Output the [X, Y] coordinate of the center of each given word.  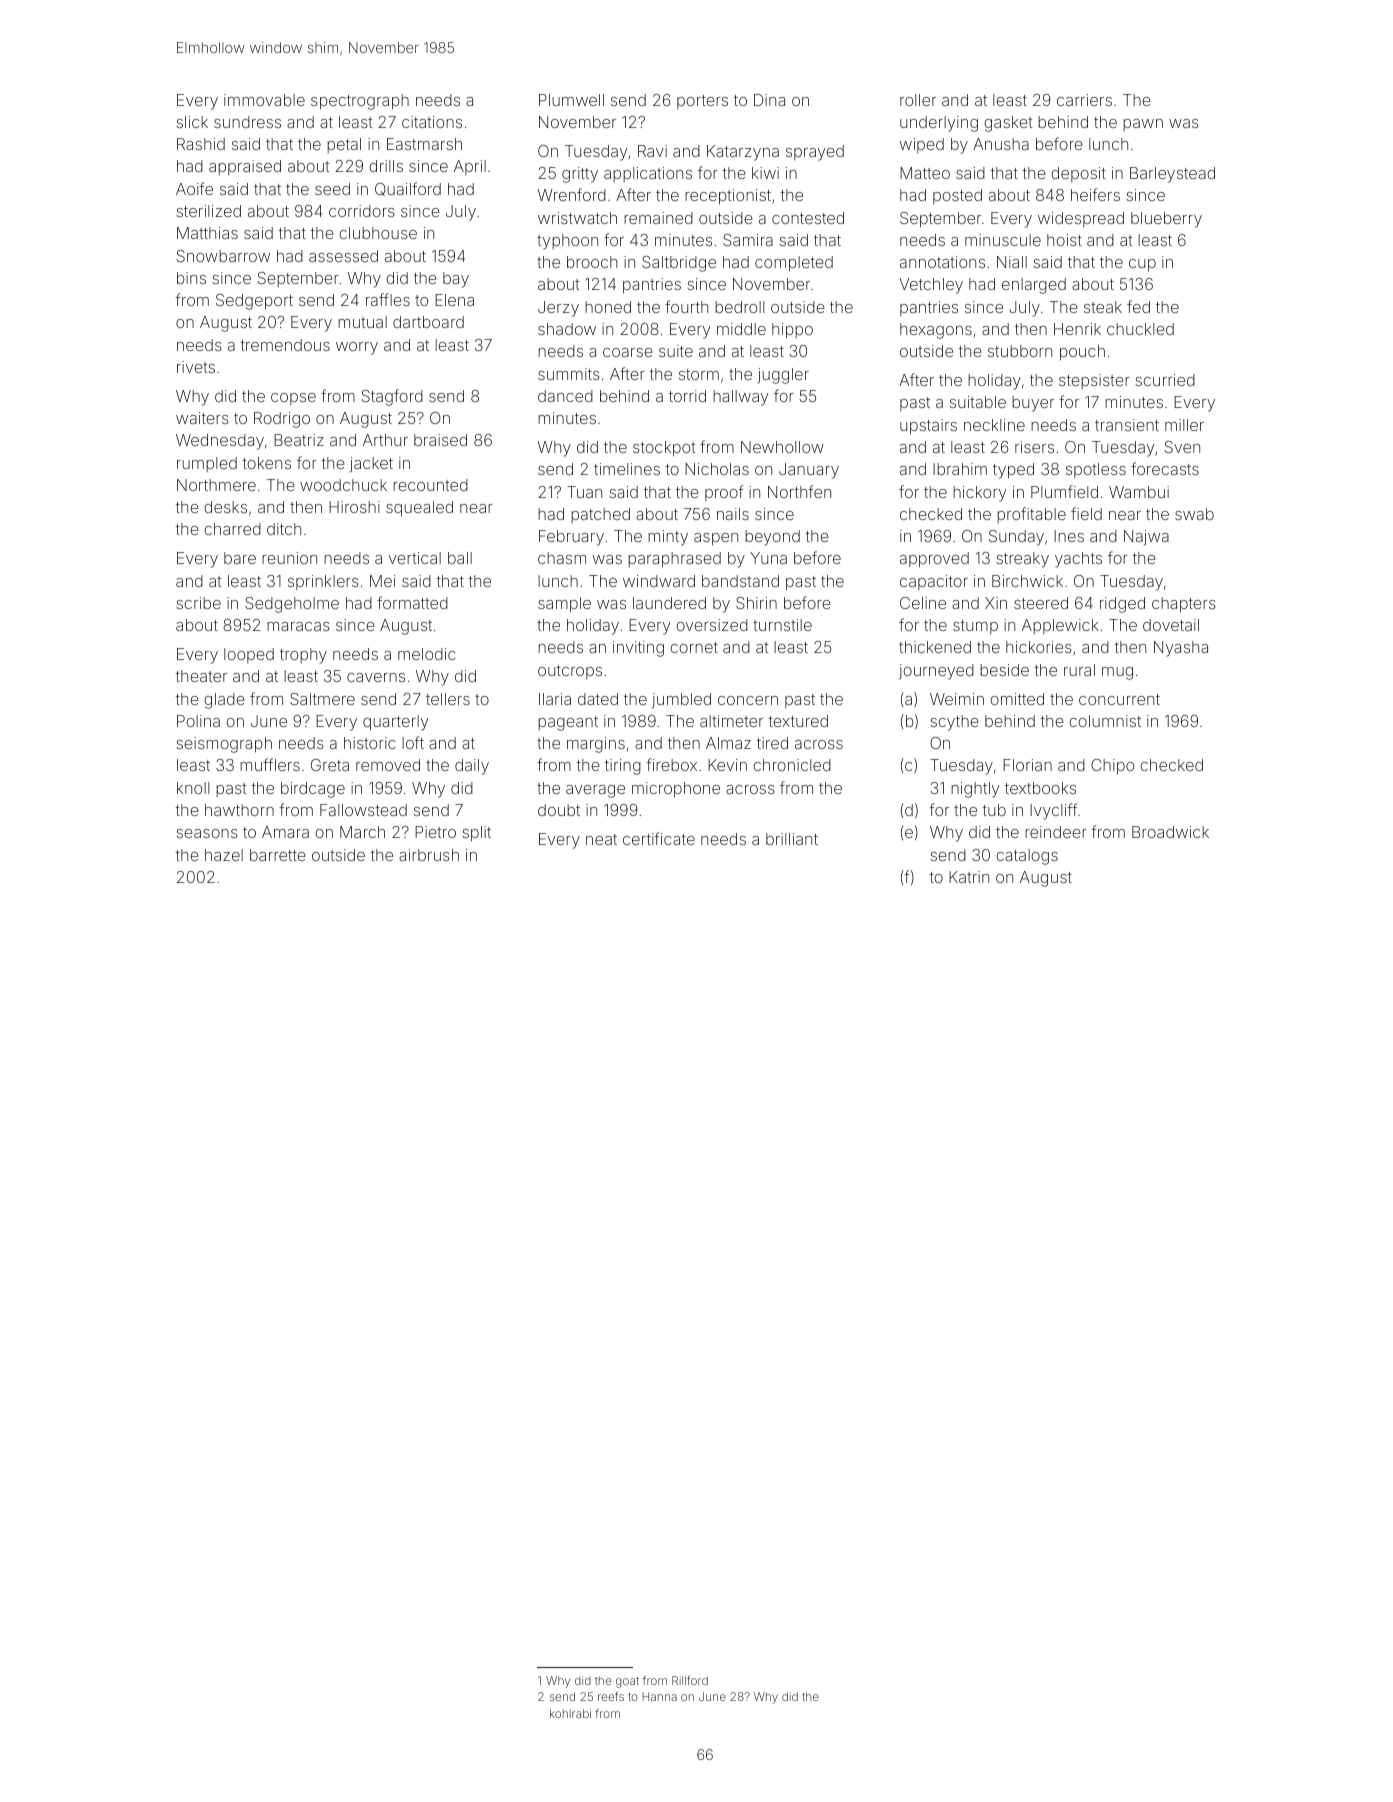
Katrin [969, 877]
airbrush [429, 855]
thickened [935, 647]
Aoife [194, 188]
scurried [1165, 380]
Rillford [690, 1680]
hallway [740, 398]
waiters [202, 418]
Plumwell [571, 100]
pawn [1143, 125]
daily [472, 767]
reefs [611, 1696]
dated [598, 699]
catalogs [1027, 857]
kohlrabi [570, 1713]
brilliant [792, 839]
